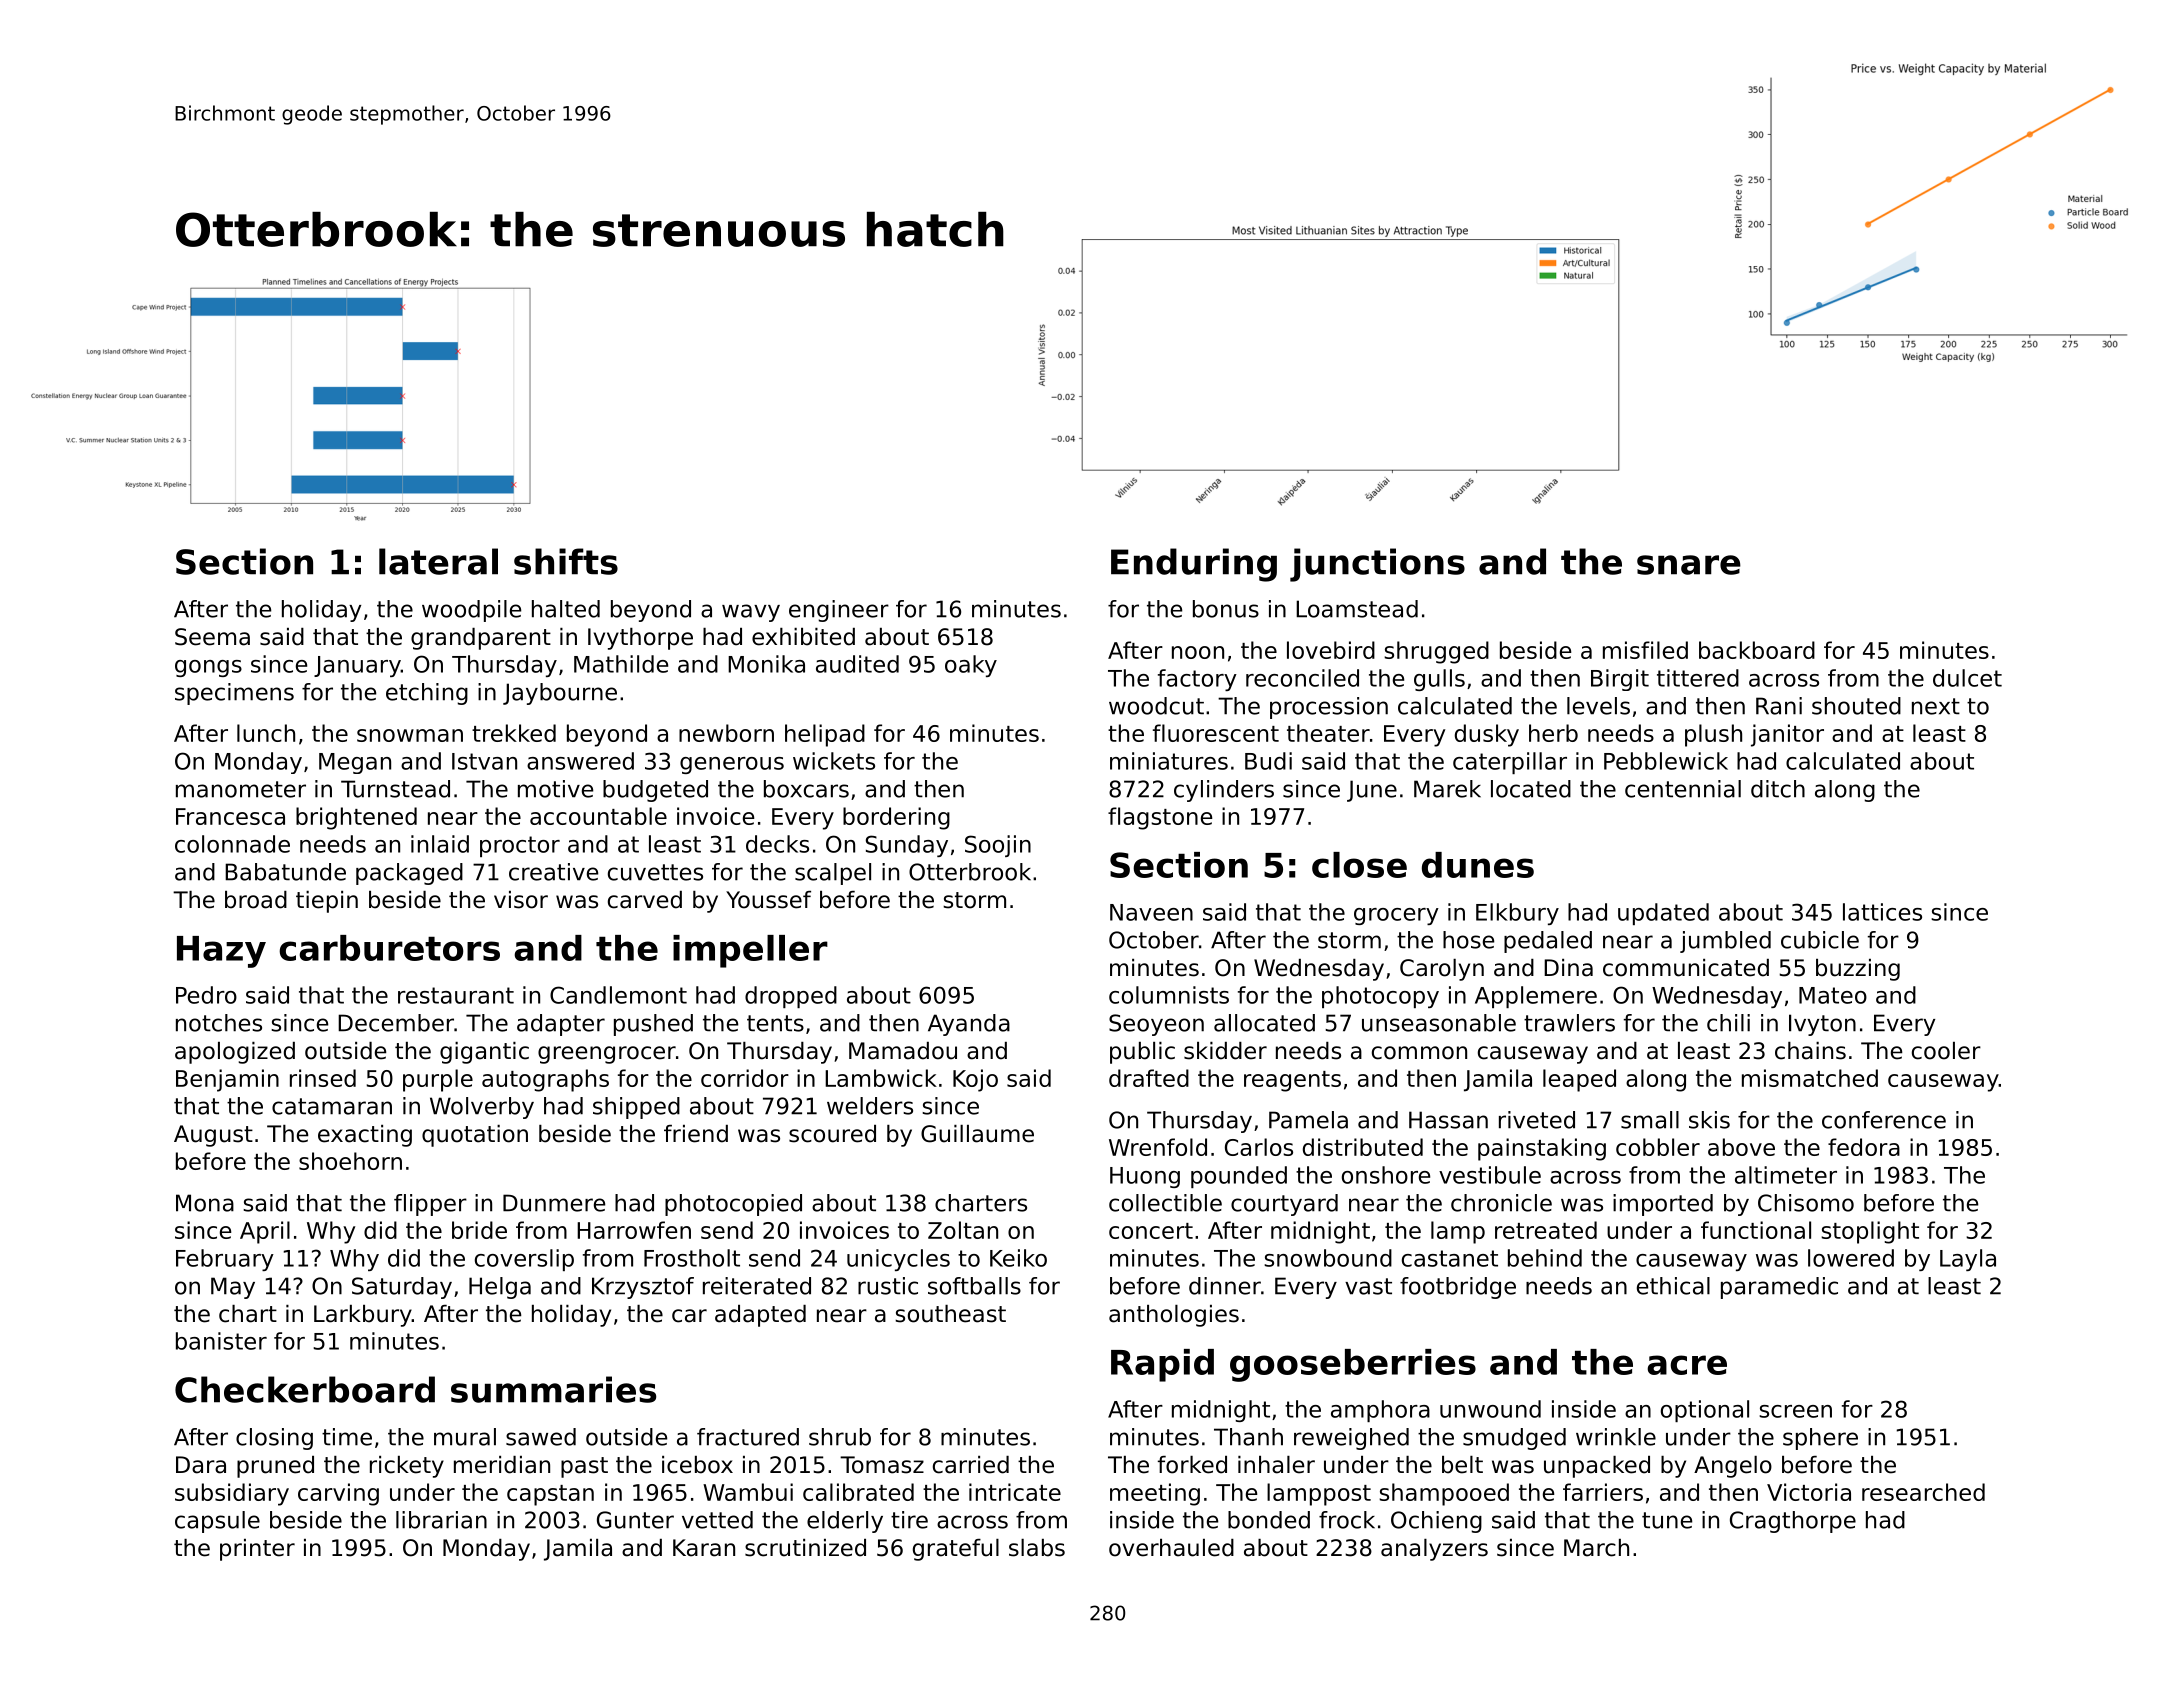 This screenshot has height=1683, width=2178. What do you see at coordinates (1793, 1522) in the screenshot?
I see `Cragthorpe` at bounding box center [1793, 1522].
